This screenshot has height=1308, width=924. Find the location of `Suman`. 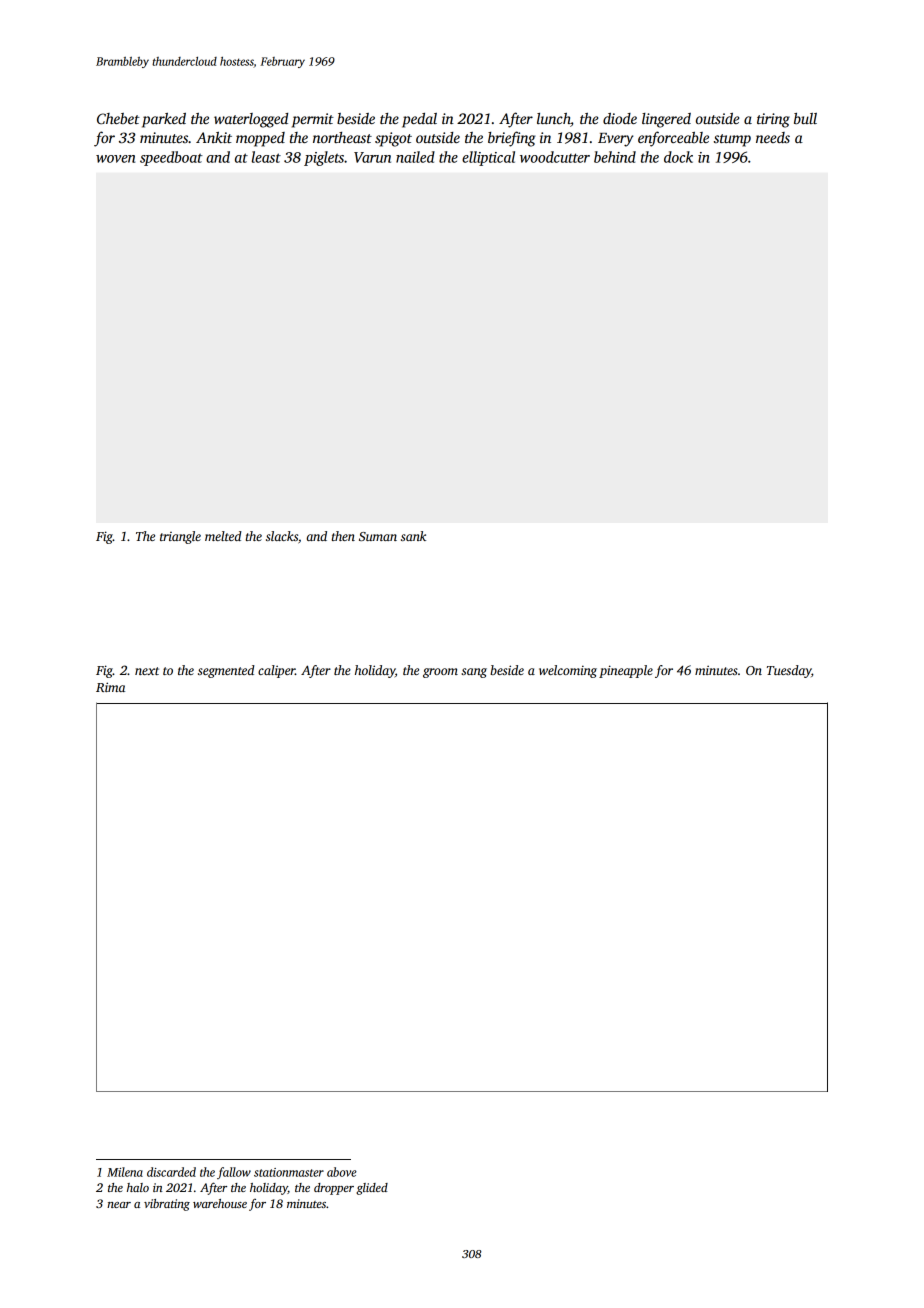

Suman is located at coordinates (378, 536).
